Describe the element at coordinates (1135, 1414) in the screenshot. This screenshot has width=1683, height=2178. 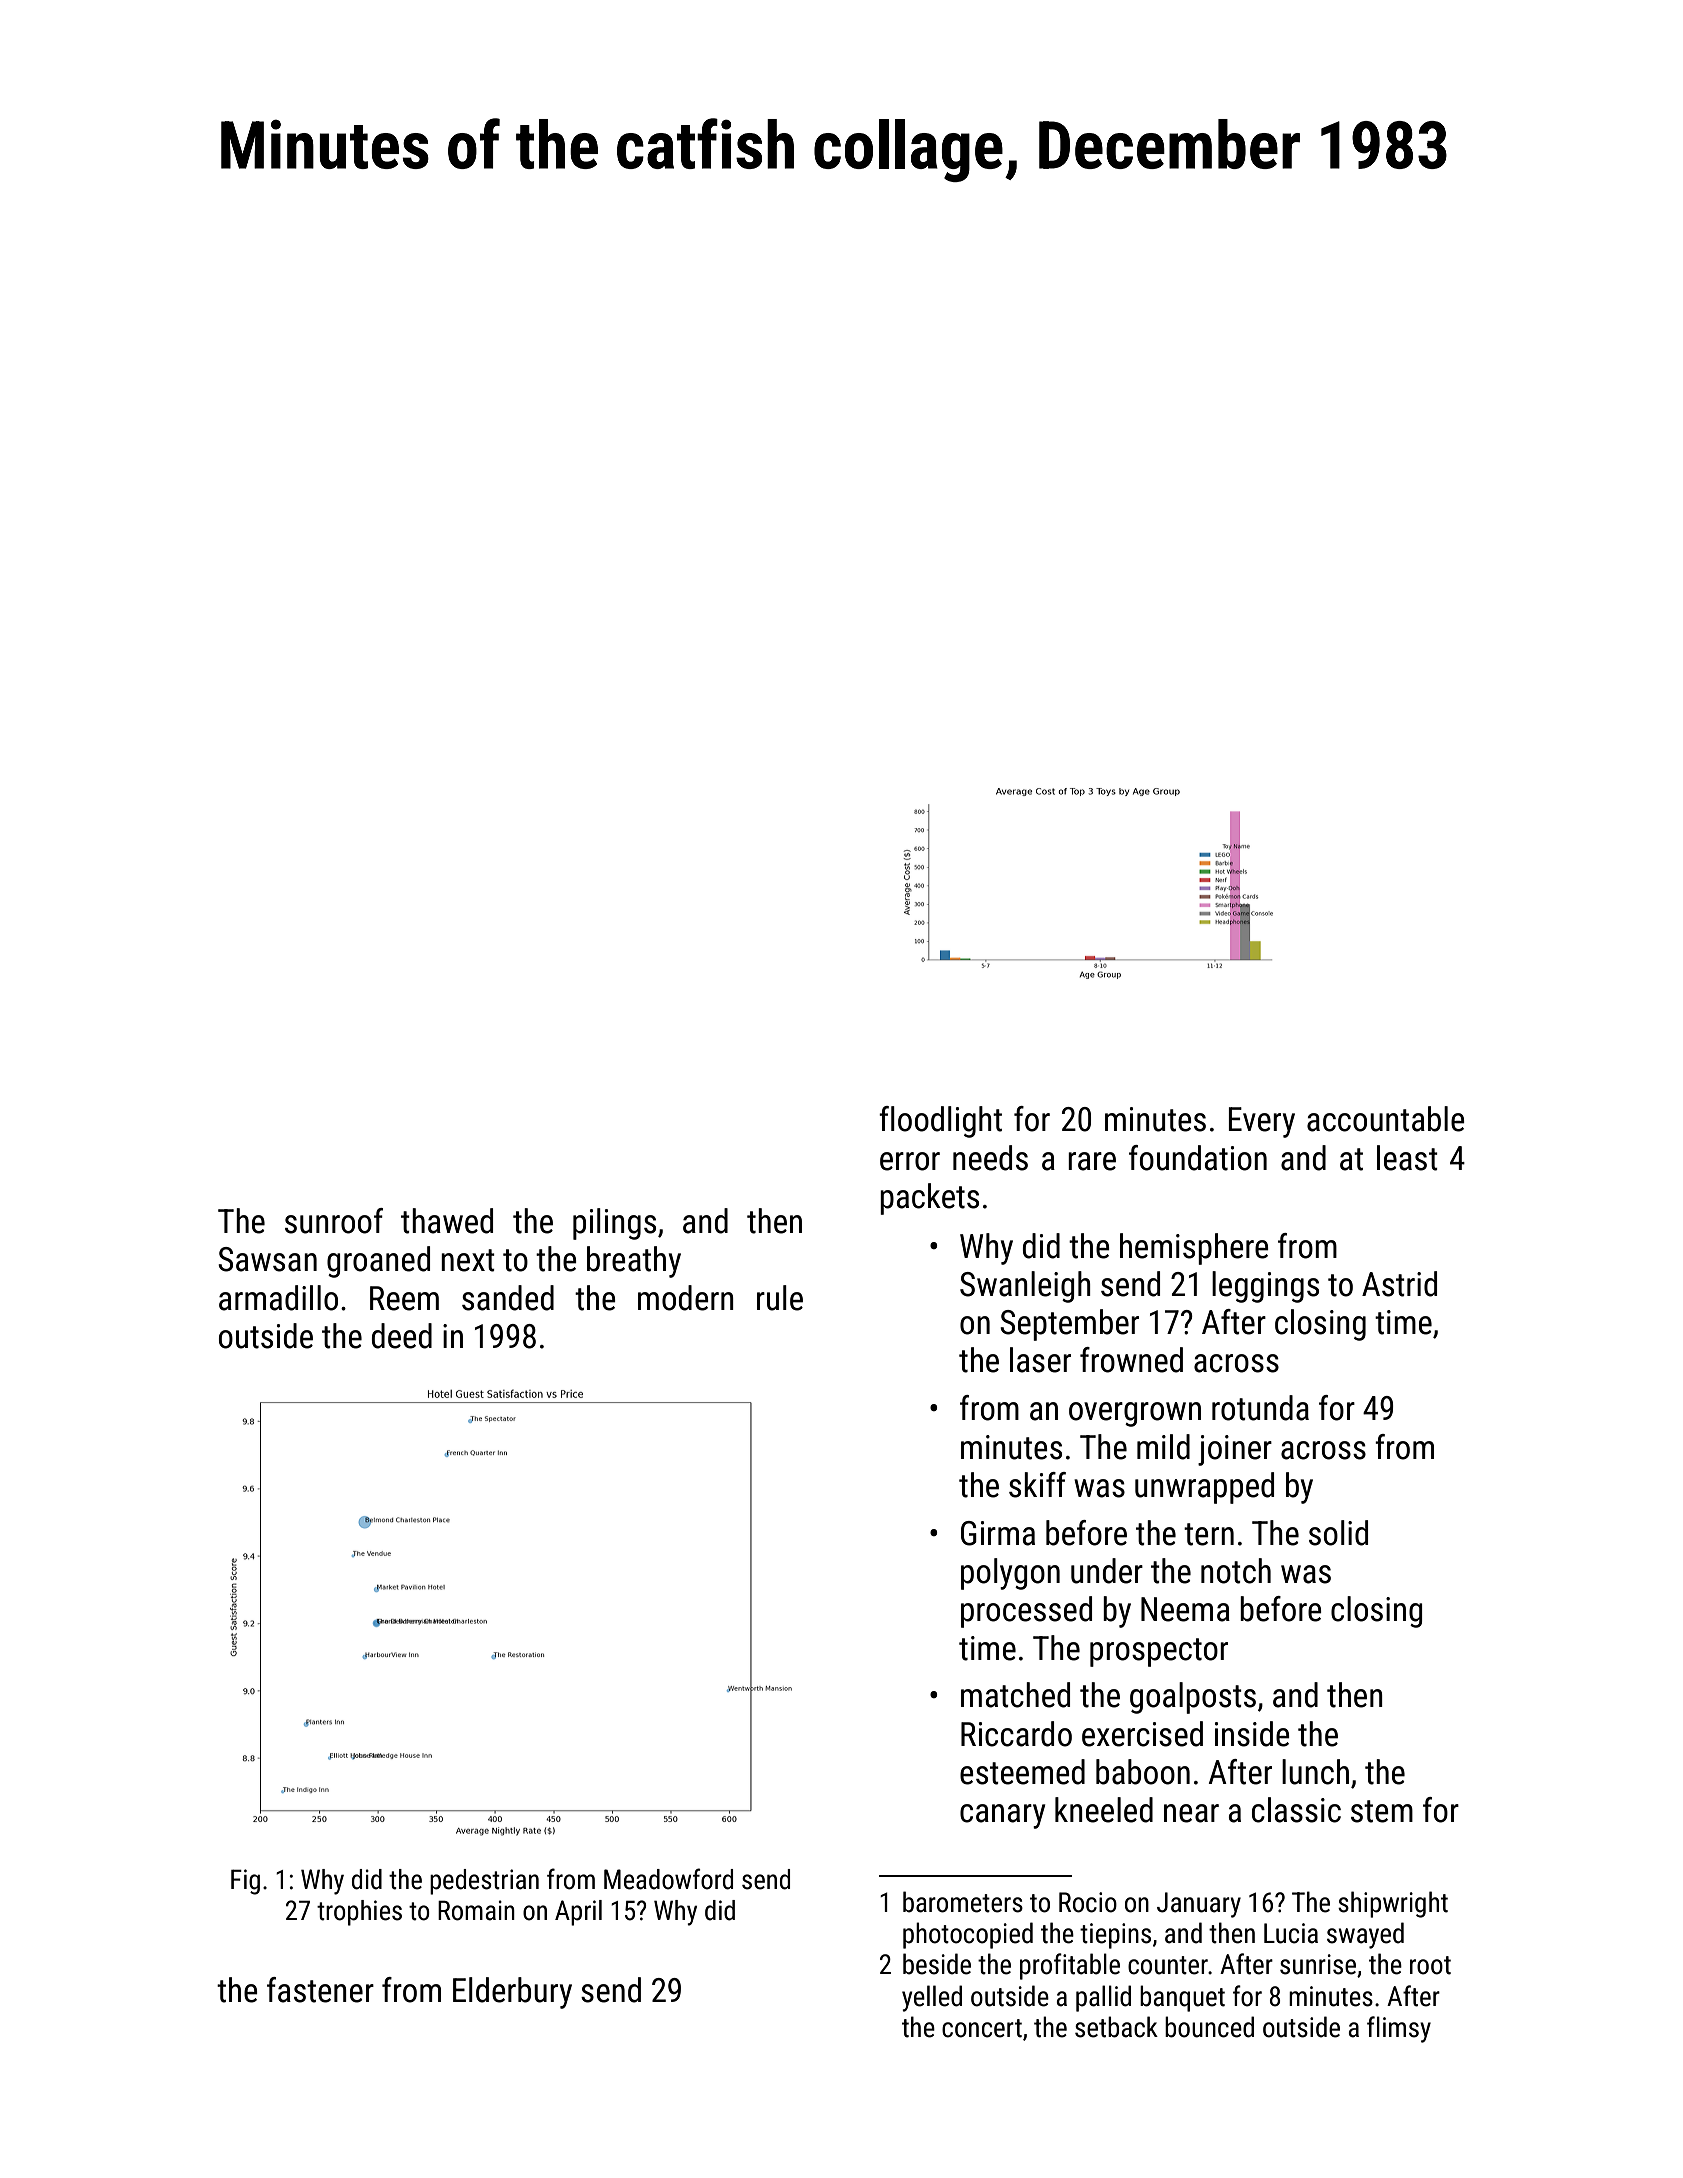
I see `overgrown` at that location.
